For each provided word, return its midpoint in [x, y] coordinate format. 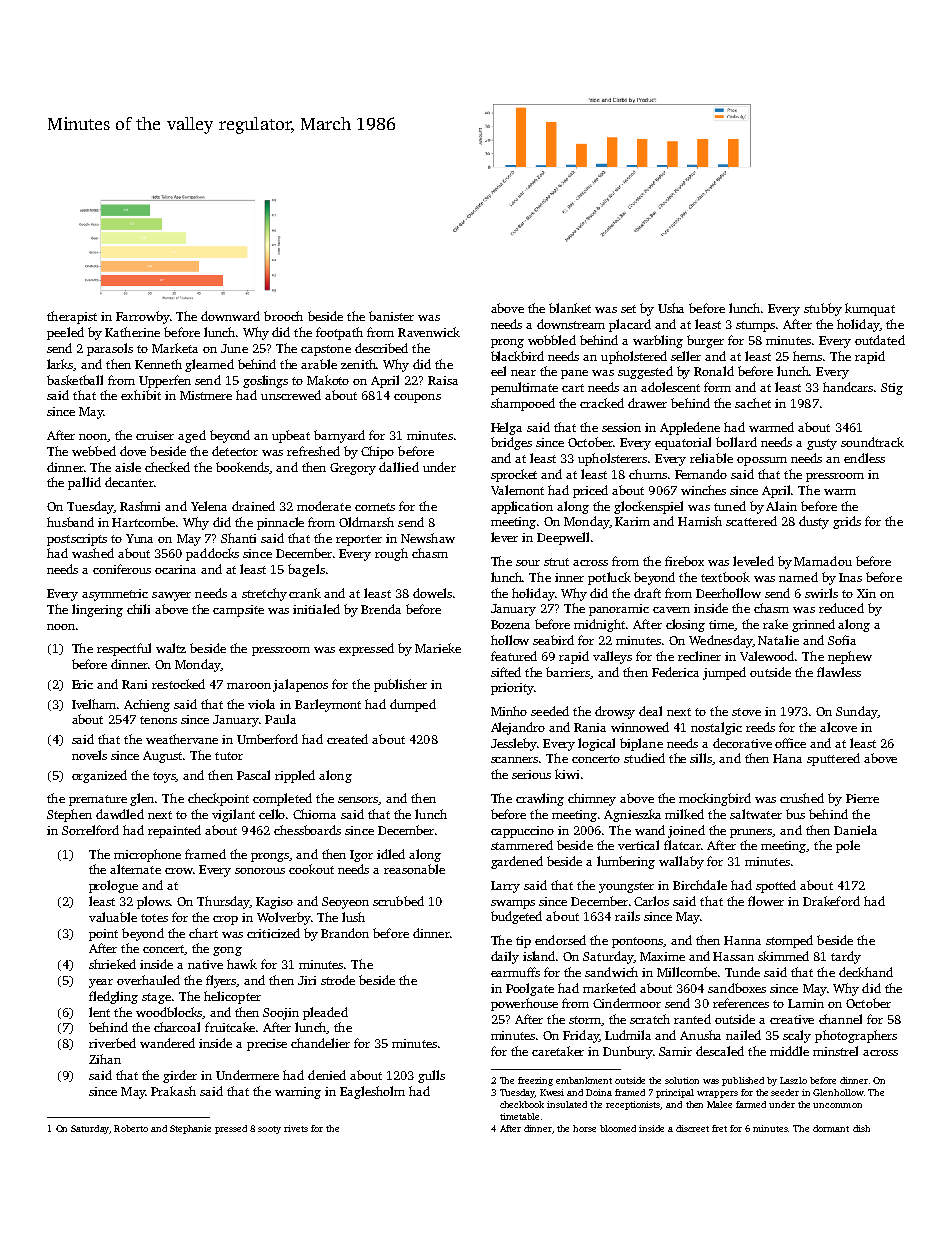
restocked [178, 684]
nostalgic [716, 728]
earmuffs [515, 972]
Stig [892, 389]
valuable [113, 917]
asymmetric [115, 595]
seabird [553, 640]
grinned [813, 625]
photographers [856, 1036]
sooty [269, 1130]
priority [512, 689]
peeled [65, 333]
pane [574, 374]
